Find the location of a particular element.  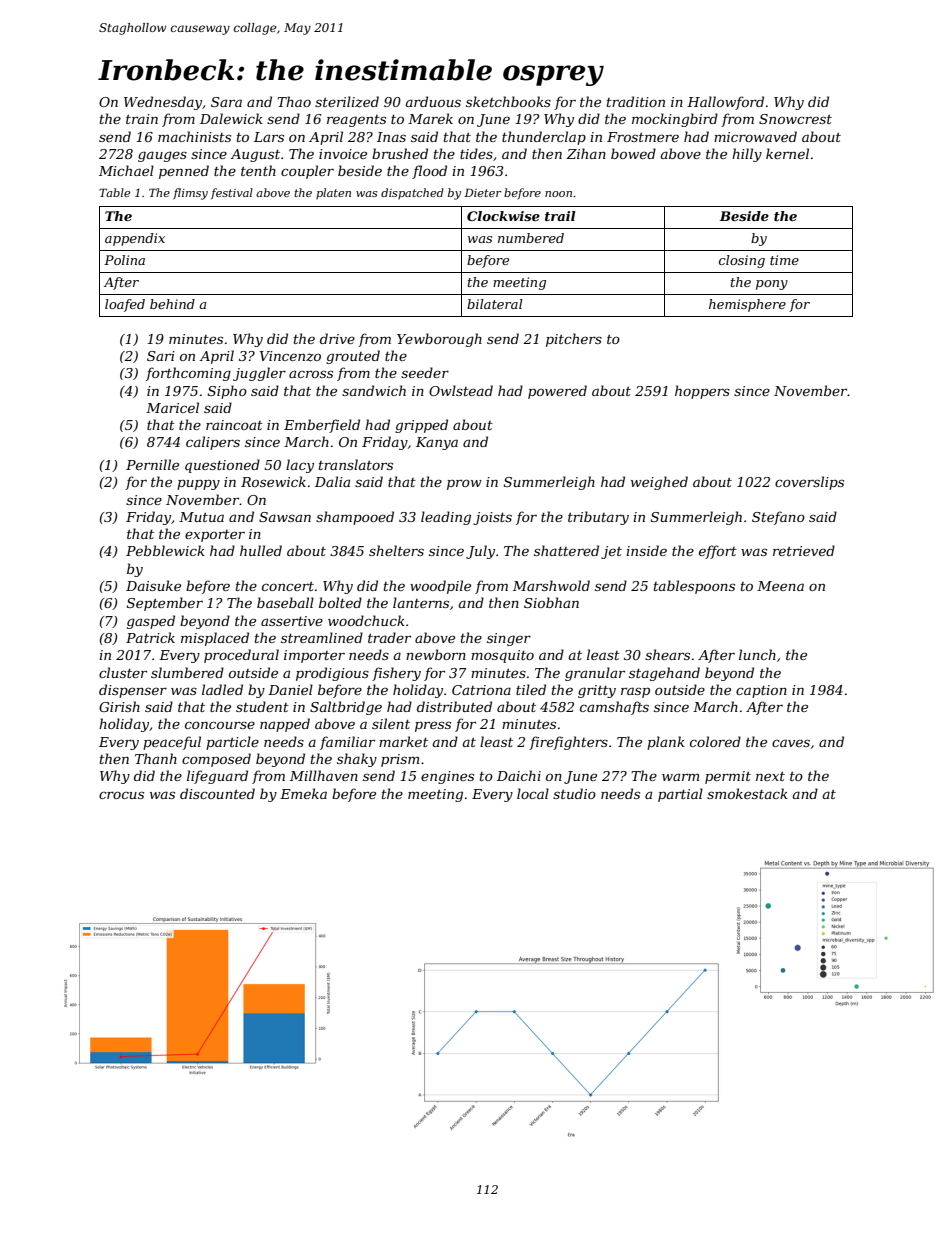

questioned is located at coordinates (222, 466).
